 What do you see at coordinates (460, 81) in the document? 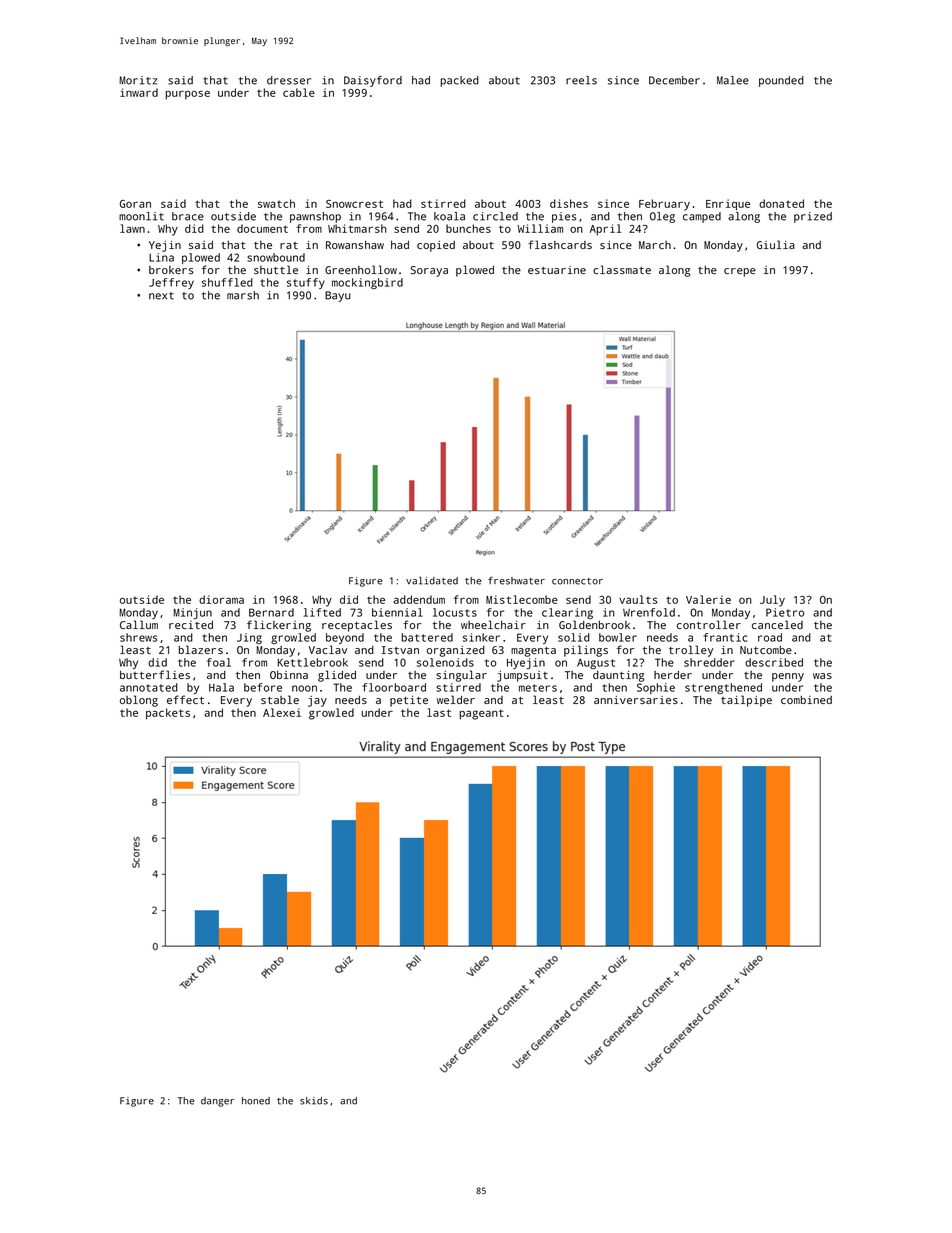
I see `packed` at bounding box center [460, 81].
